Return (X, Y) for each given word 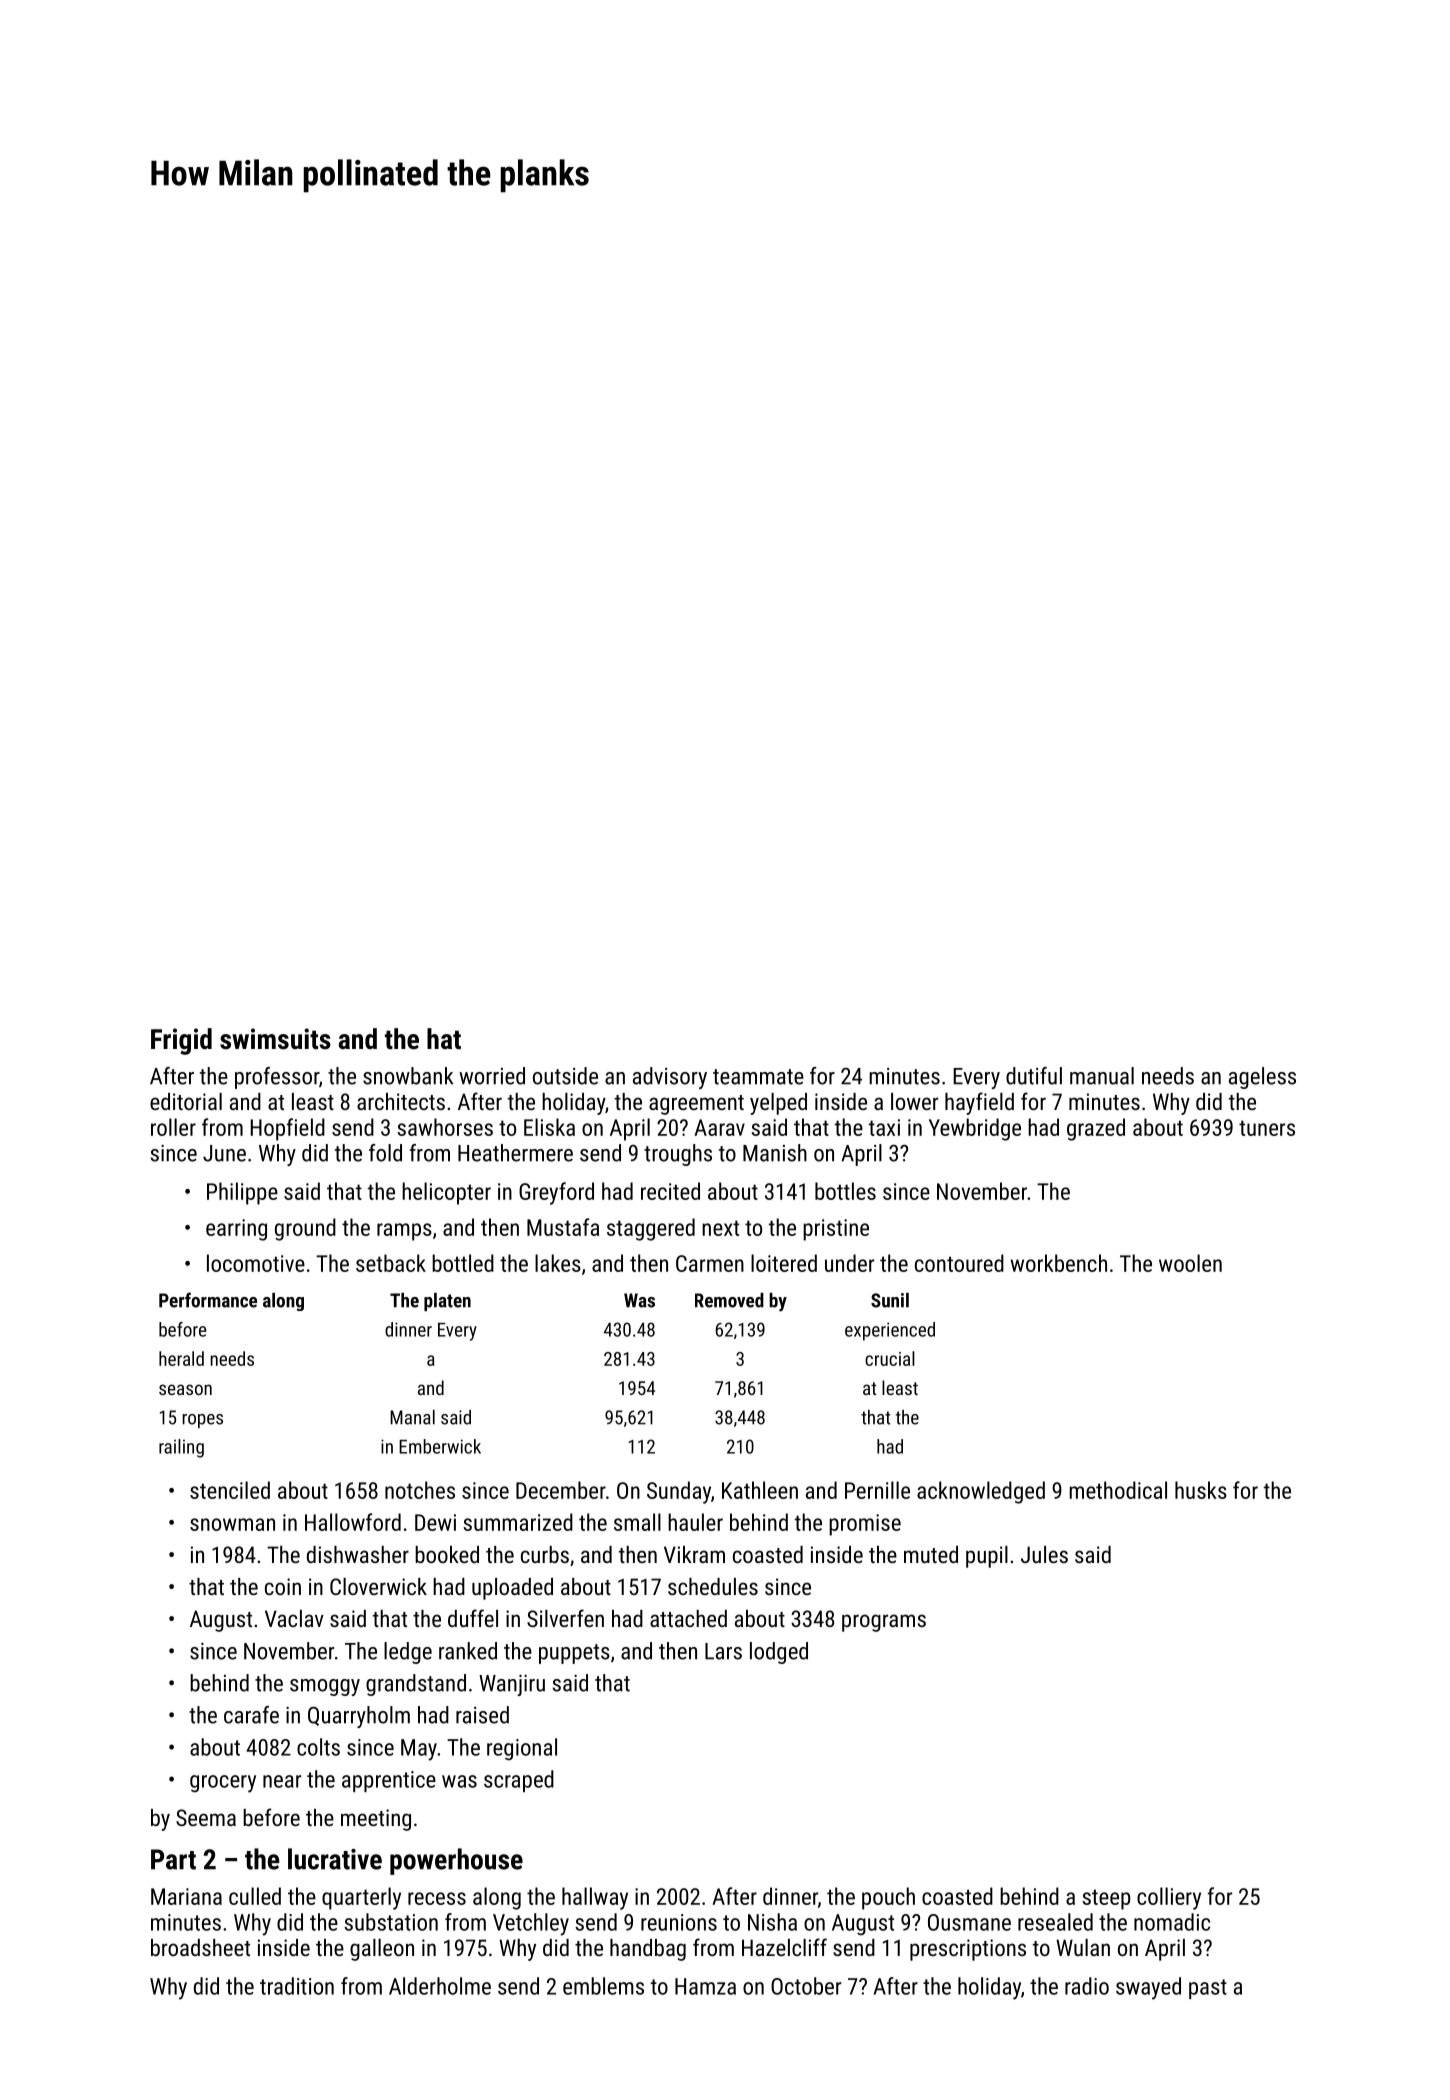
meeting (376, 1820)
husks (1201, 1490)
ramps (404, 1232)
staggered (651, 1229)
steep (1106, 1899)
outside (565, 1076)
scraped (519, 1781)
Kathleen (760, 1490)
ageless (1262, 1078)
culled (255, 1896)
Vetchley (531, 1924)
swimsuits (275, 1039)
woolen (1190, 1263)
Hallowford (353, 1522)
